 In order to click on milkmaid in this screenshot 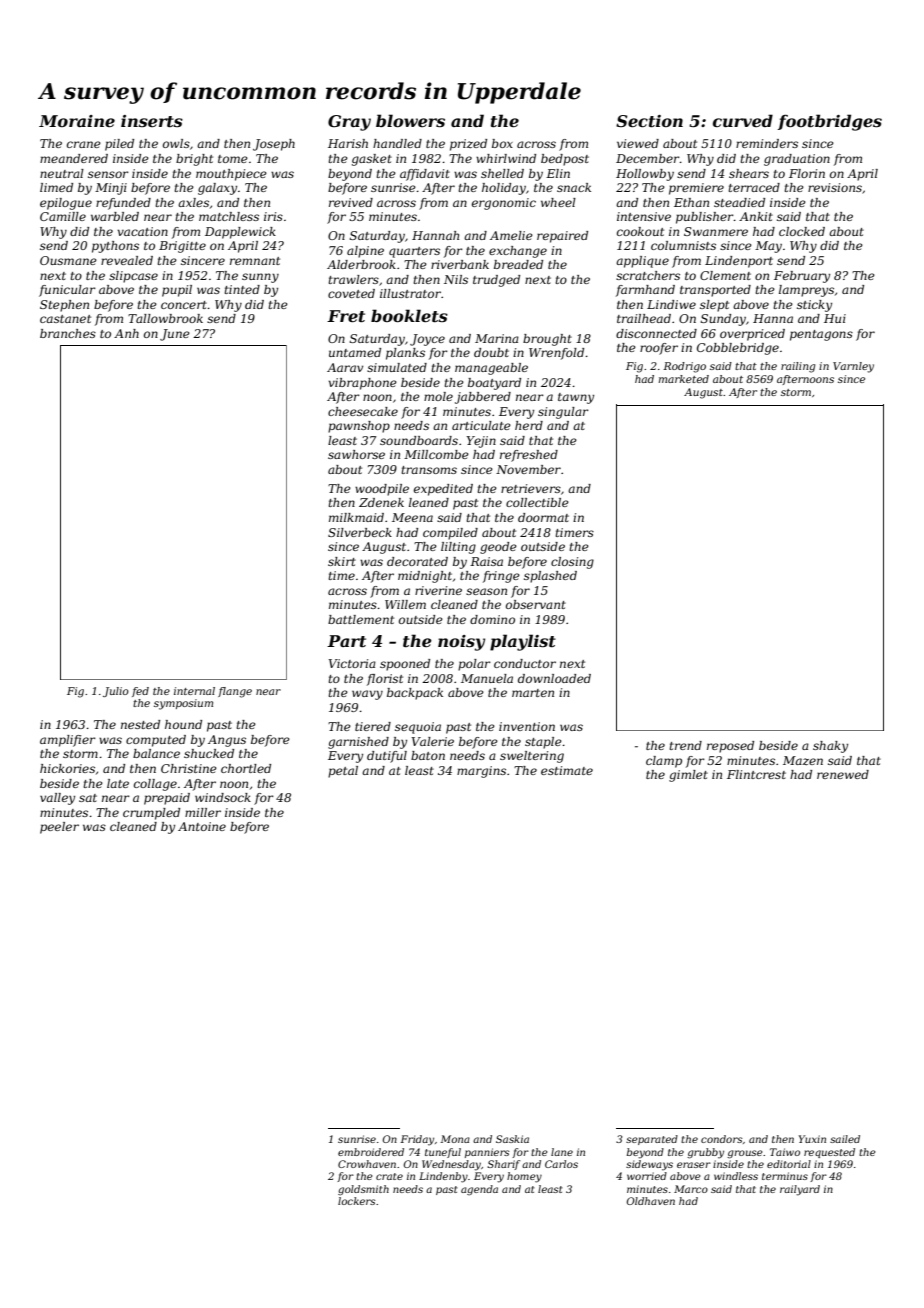, I will do `click(356, 517)`.
